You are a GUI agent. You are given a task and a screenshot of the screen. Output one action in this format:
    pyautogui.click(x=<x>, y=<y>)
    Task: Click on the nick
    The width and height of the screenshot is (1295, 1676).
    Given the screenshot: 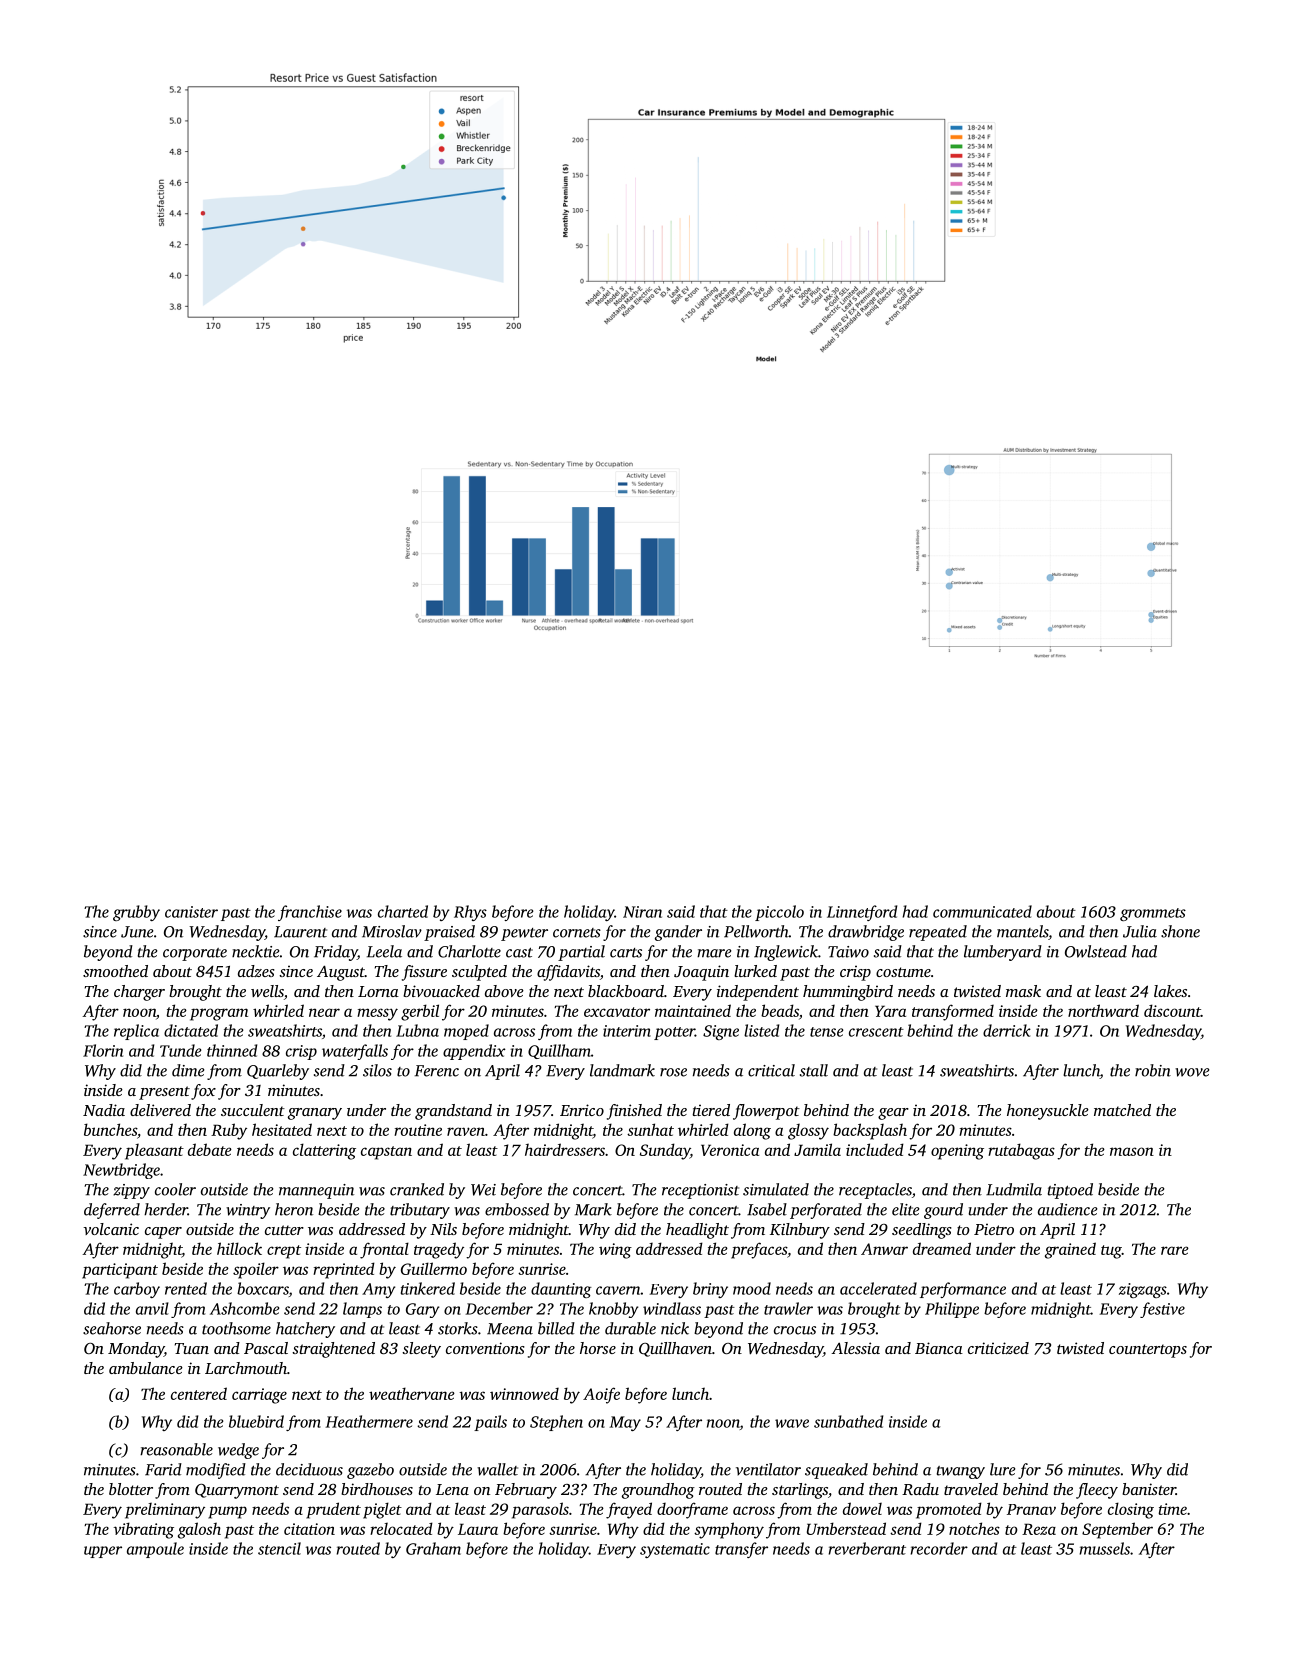 What is the action you would take?
    pyautogui.click(x=675, y=1328)
